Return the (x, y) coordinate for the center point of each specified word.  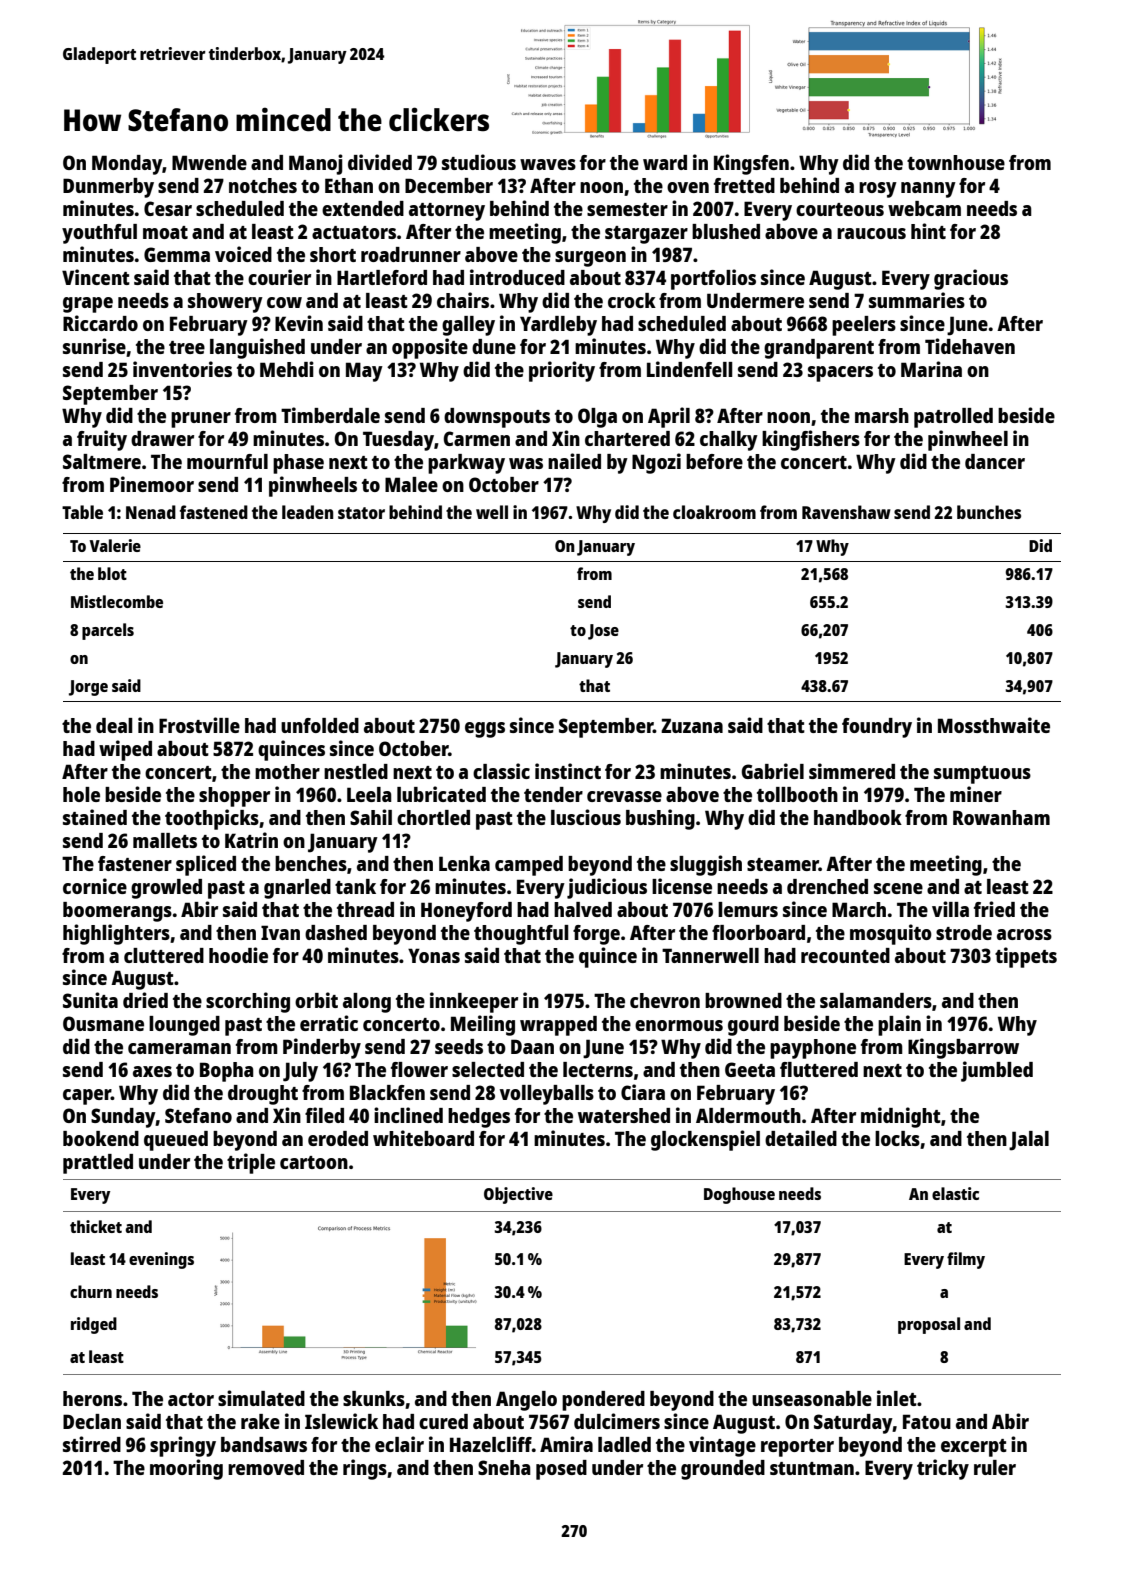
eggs (485, 730)
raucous (871, 233)
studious (479, 162)
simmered (852, 771)
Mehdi (287, 369)
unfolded (320, 725)
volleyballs (547, 1095)
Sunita (90, 1000)
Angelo (526, 1401)
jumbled (997, 1071)
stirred (92, 1444)
